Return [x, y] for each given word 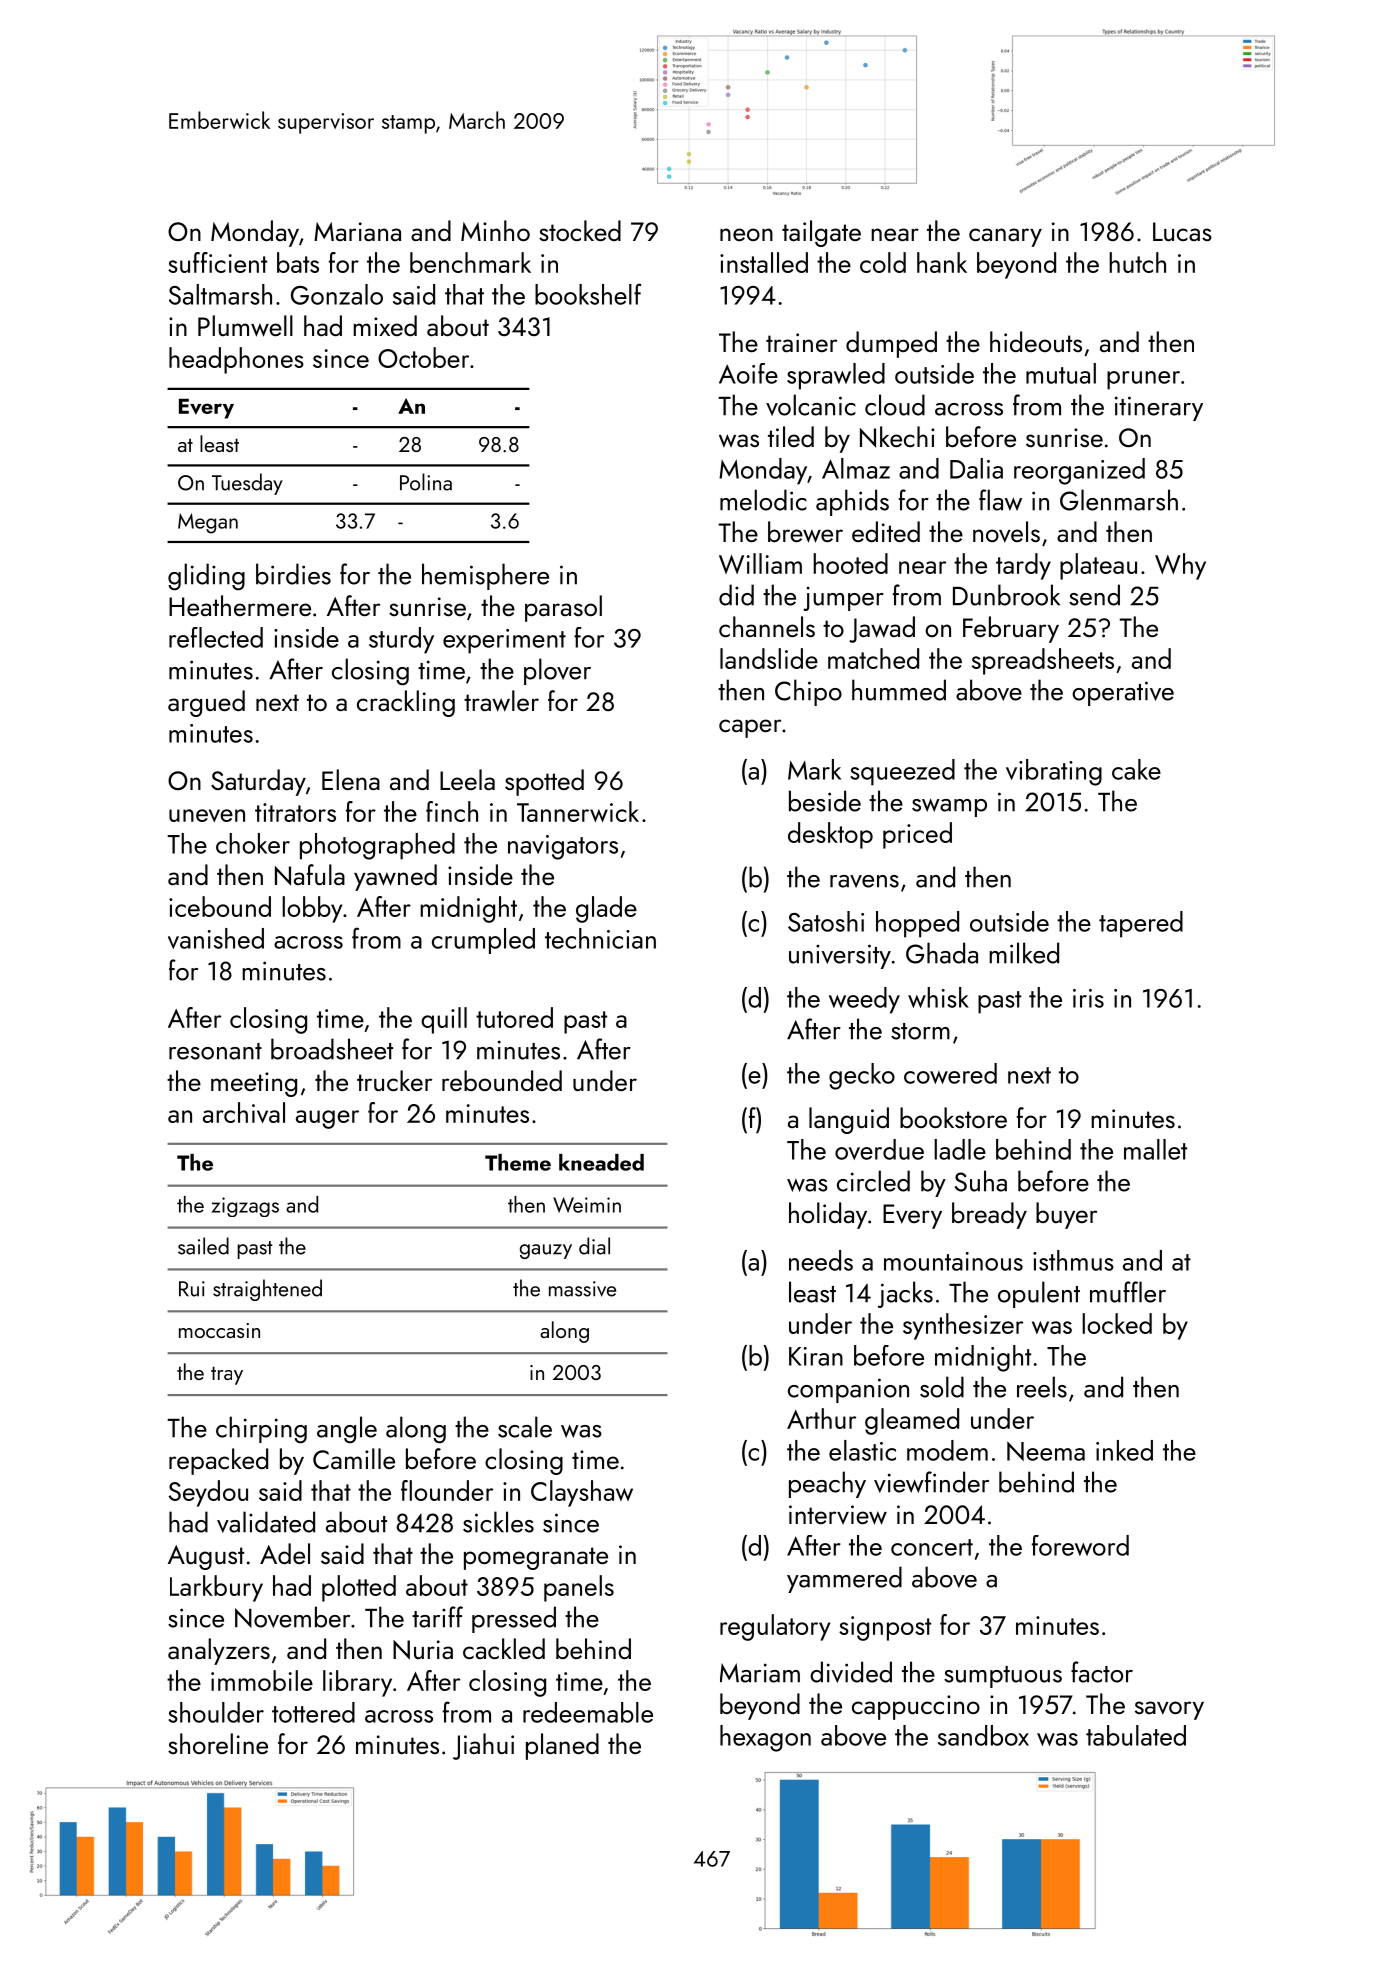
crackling [406, 703]
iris [1088, 998]
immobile [262, 1680]
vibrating [1054, 772]
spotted [544, 782]
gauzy [546, 1251]
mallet [1155, 1149]
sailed [203, 1246]
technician [600, 938]
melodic [763, 500]
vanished [216, 938]
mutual [1061, 373]
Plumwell [245, 326]
